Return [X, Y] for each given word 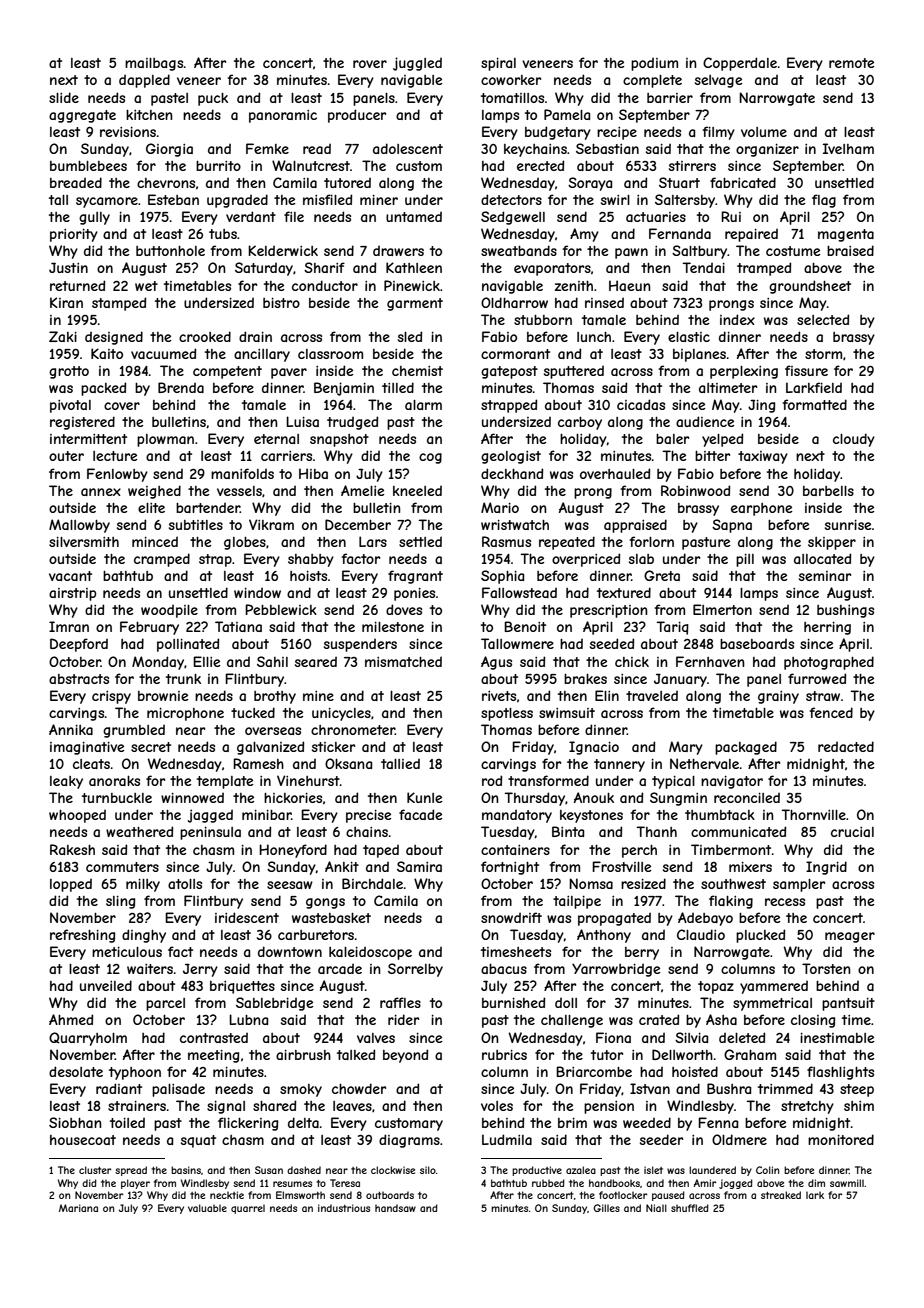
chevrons [166, 183]
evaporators [552, 269]
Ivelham [848, 148]
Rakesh [72, 849]
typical [673, 782]
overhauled [615, 473]
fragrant [415, 577]
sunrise [848, 525]
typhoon [135, 1073]
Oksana [348, 763]
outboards [390, 1195]
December [358, 524]
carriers [286, 456]
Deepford [79, 645]
